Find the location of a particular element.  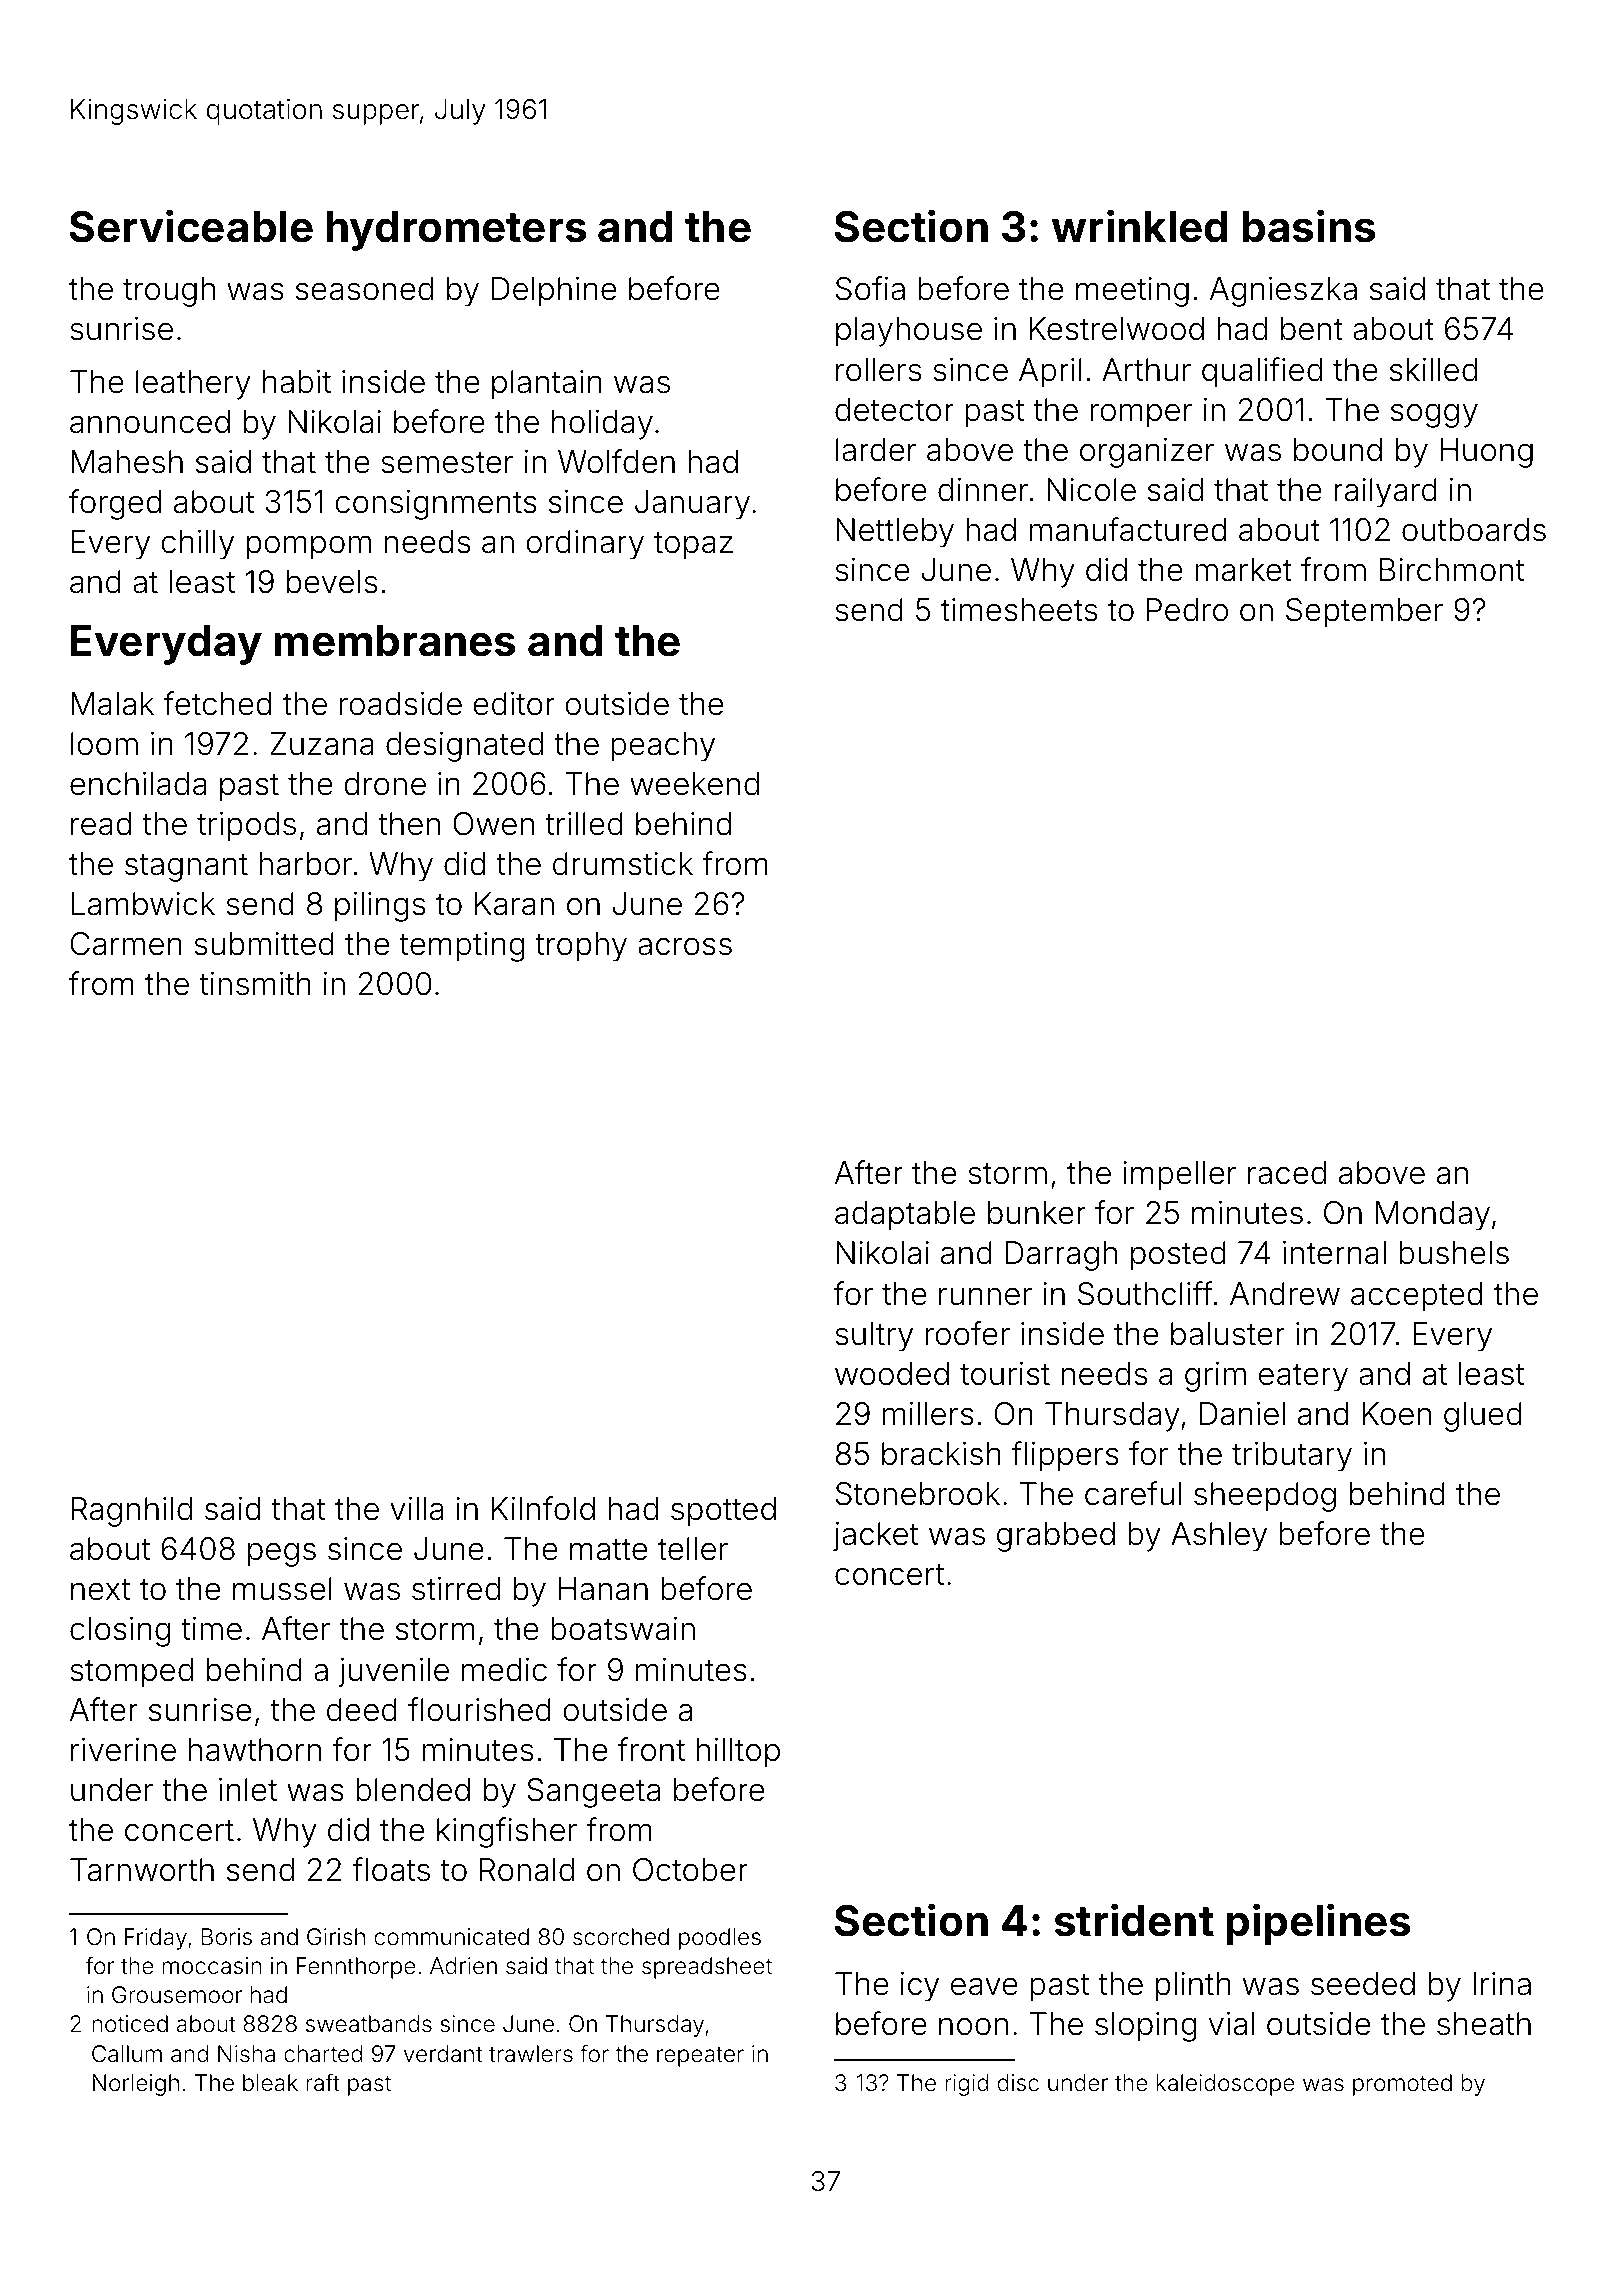

basins is located at coordinates (1308, 226).
